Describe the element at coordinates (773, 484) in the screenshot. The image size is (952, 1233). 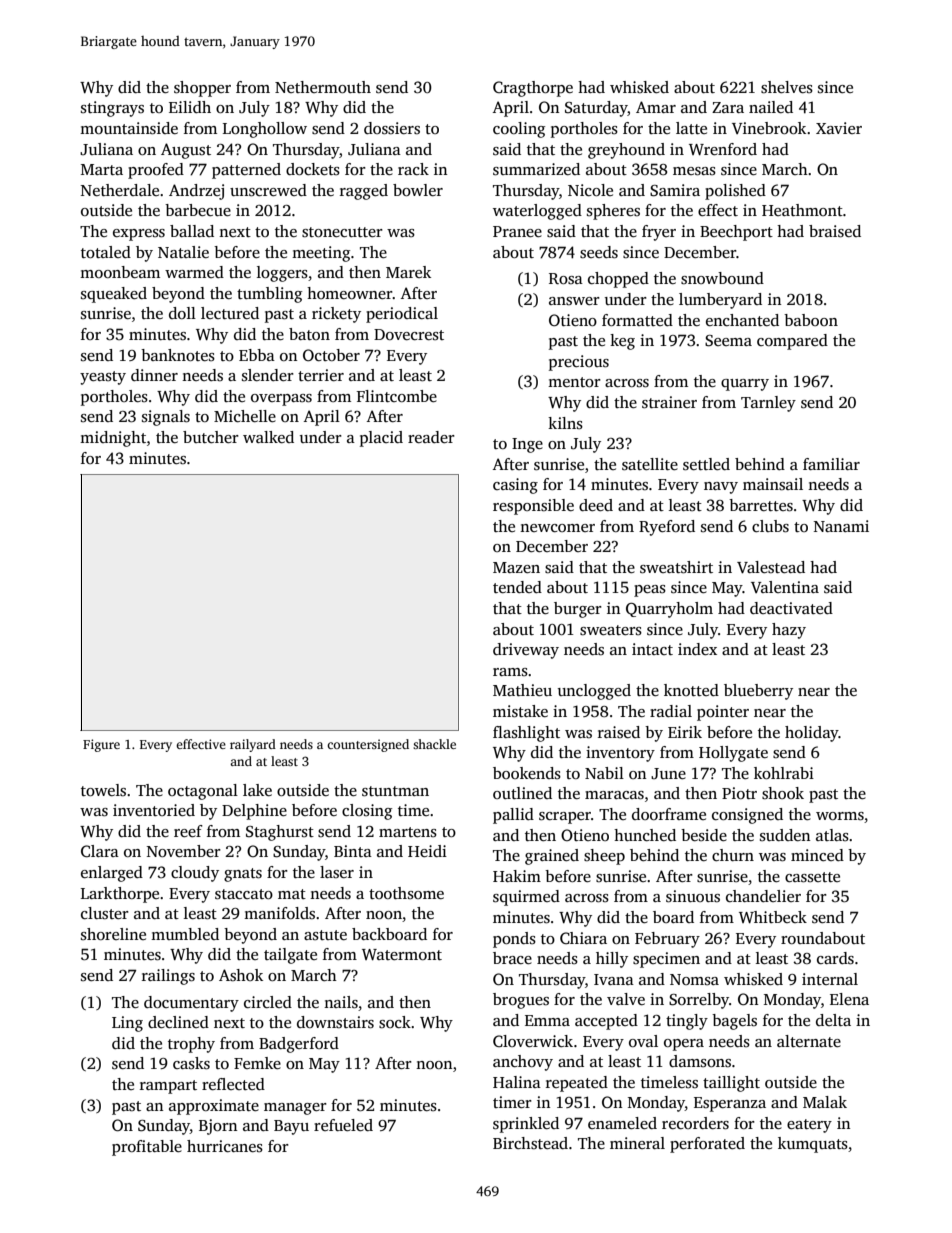
I see `mainsail` at that location.
